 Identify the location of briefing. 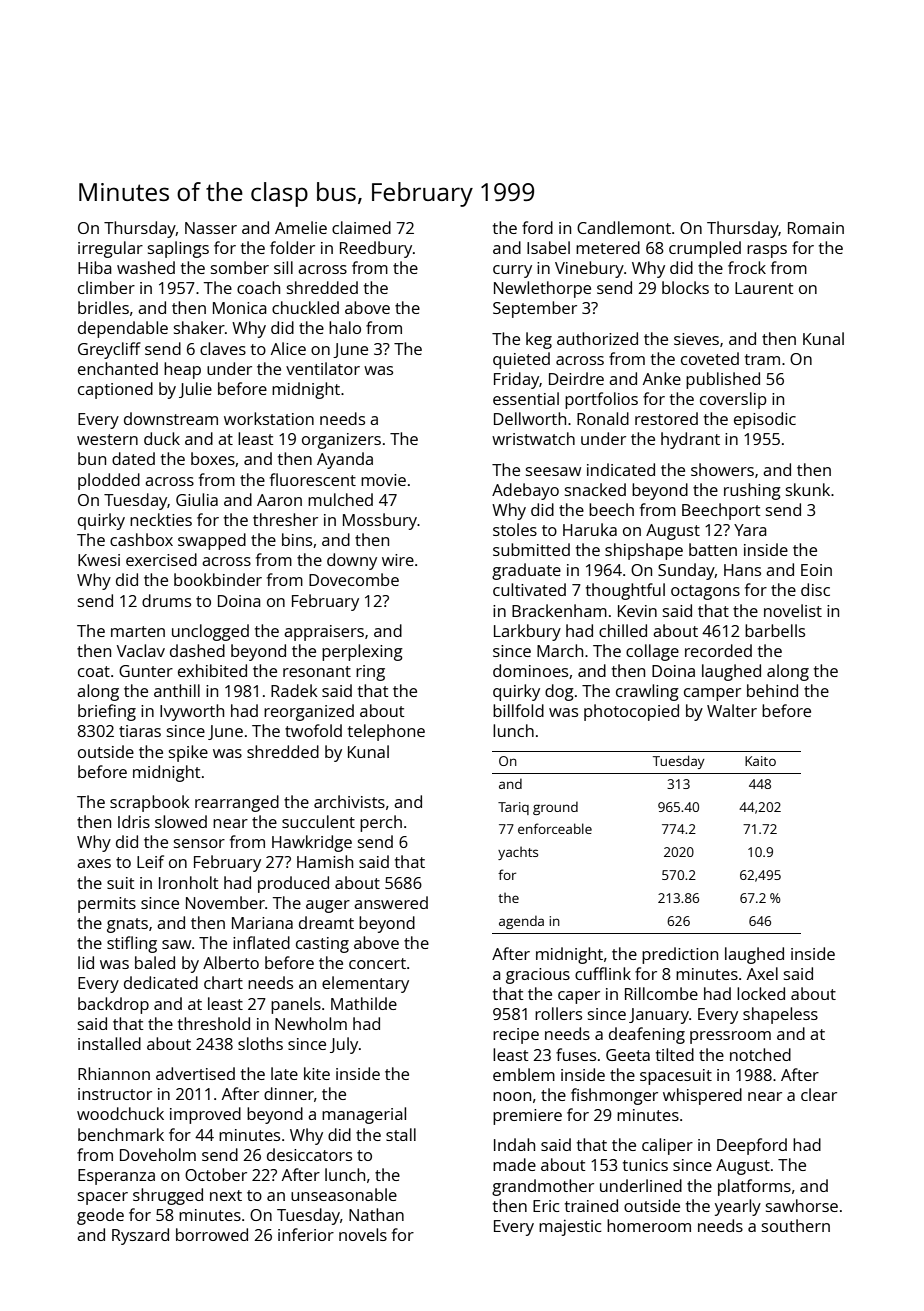
(107, 712).
